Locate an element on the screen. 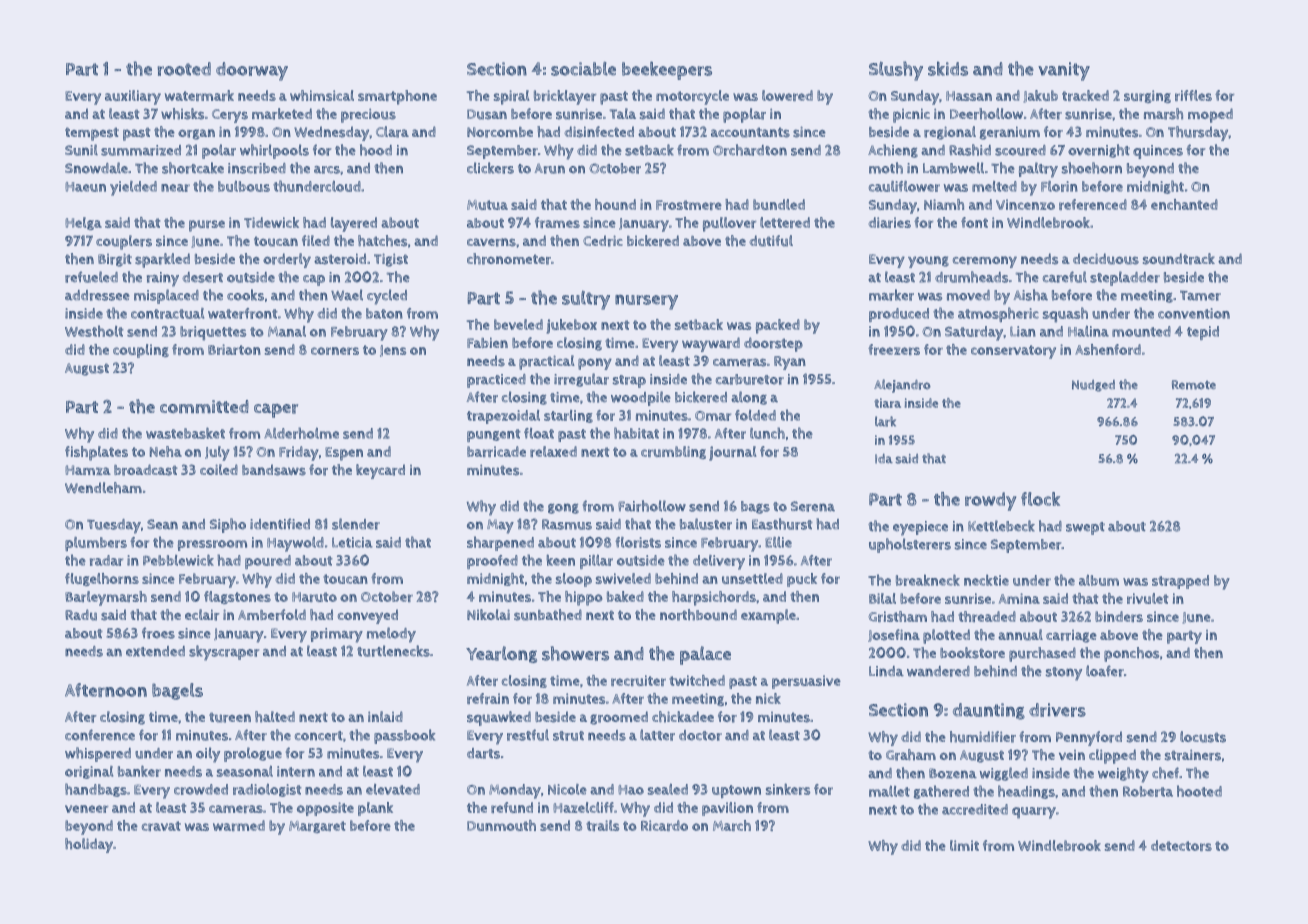 This screenshot has height=924, width=1308. squash is located at coordinates (1065, 315).
